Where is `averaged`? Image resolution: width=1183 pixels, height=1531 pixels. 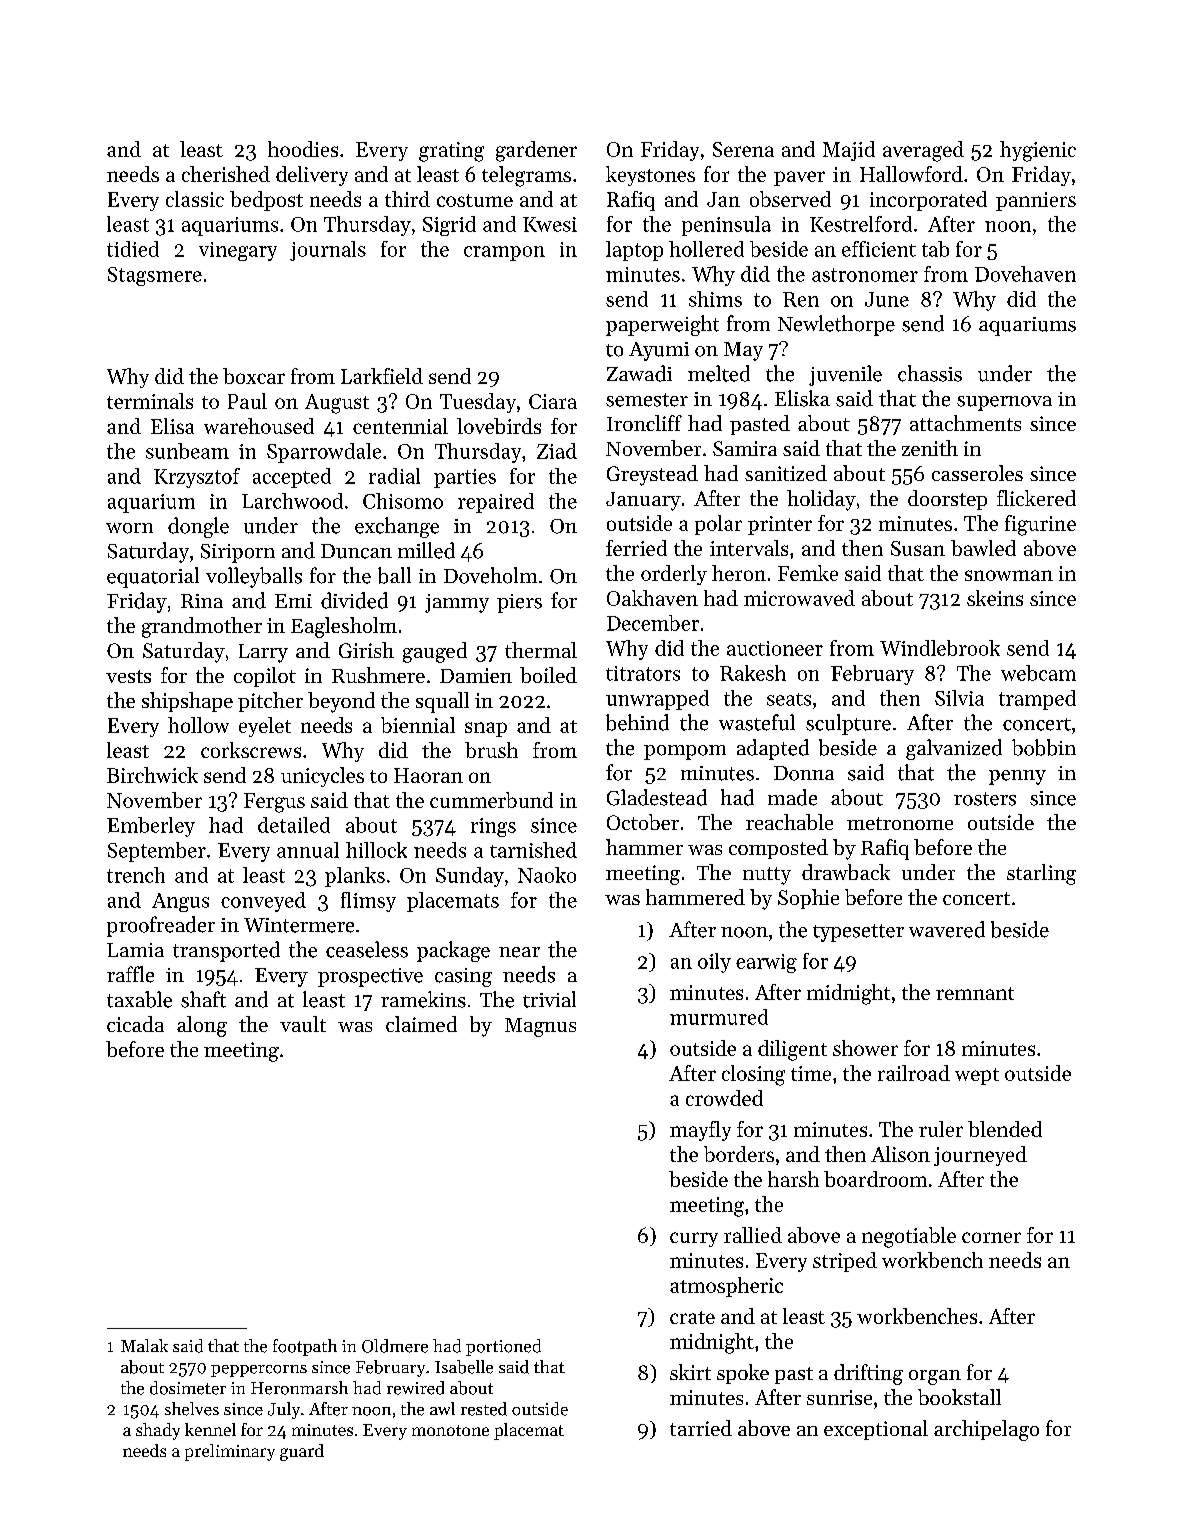 averaged is located at coordinates (923, 151).
